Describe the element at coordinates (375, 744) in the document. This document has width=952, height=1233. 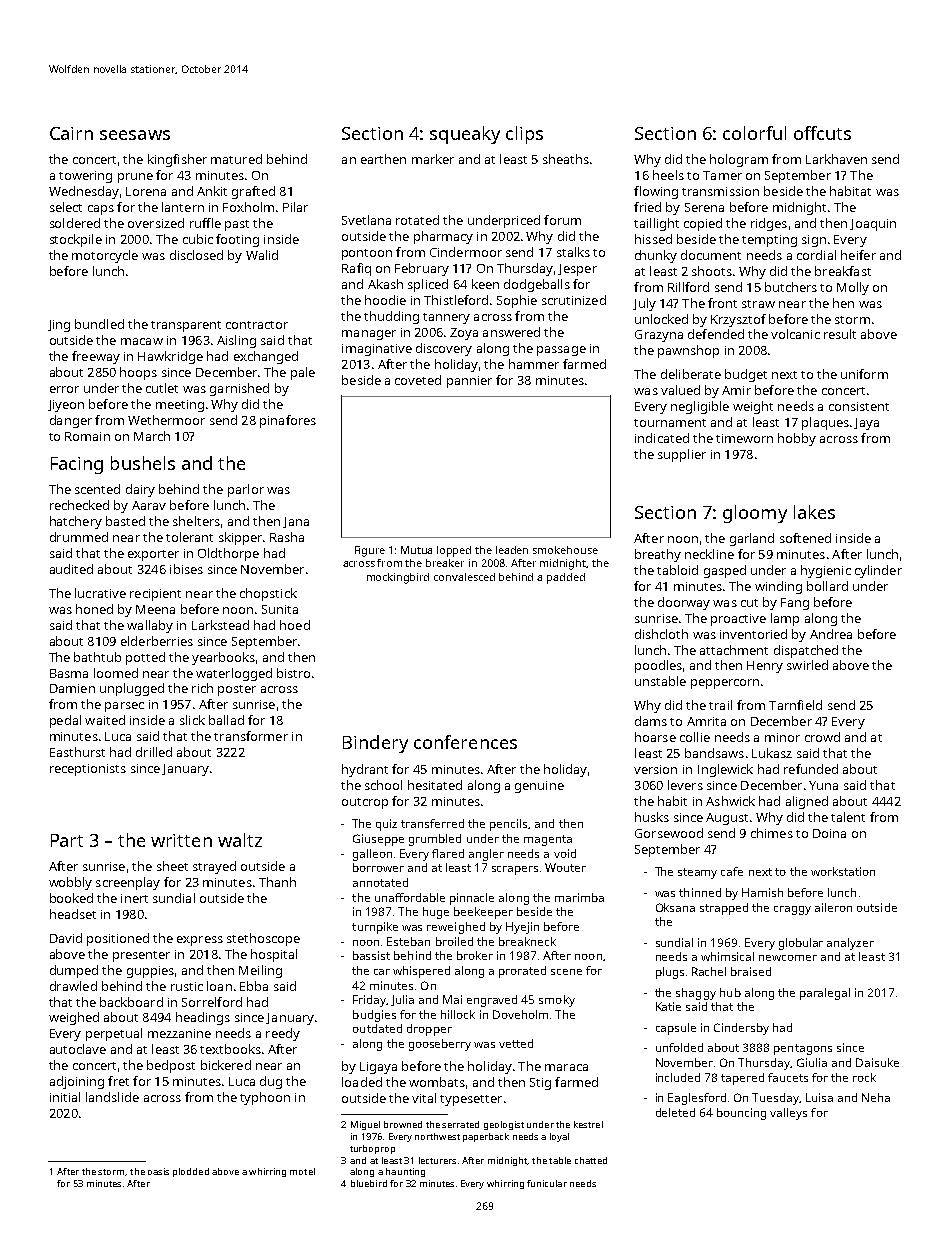
I see `Bindery` at that location.
